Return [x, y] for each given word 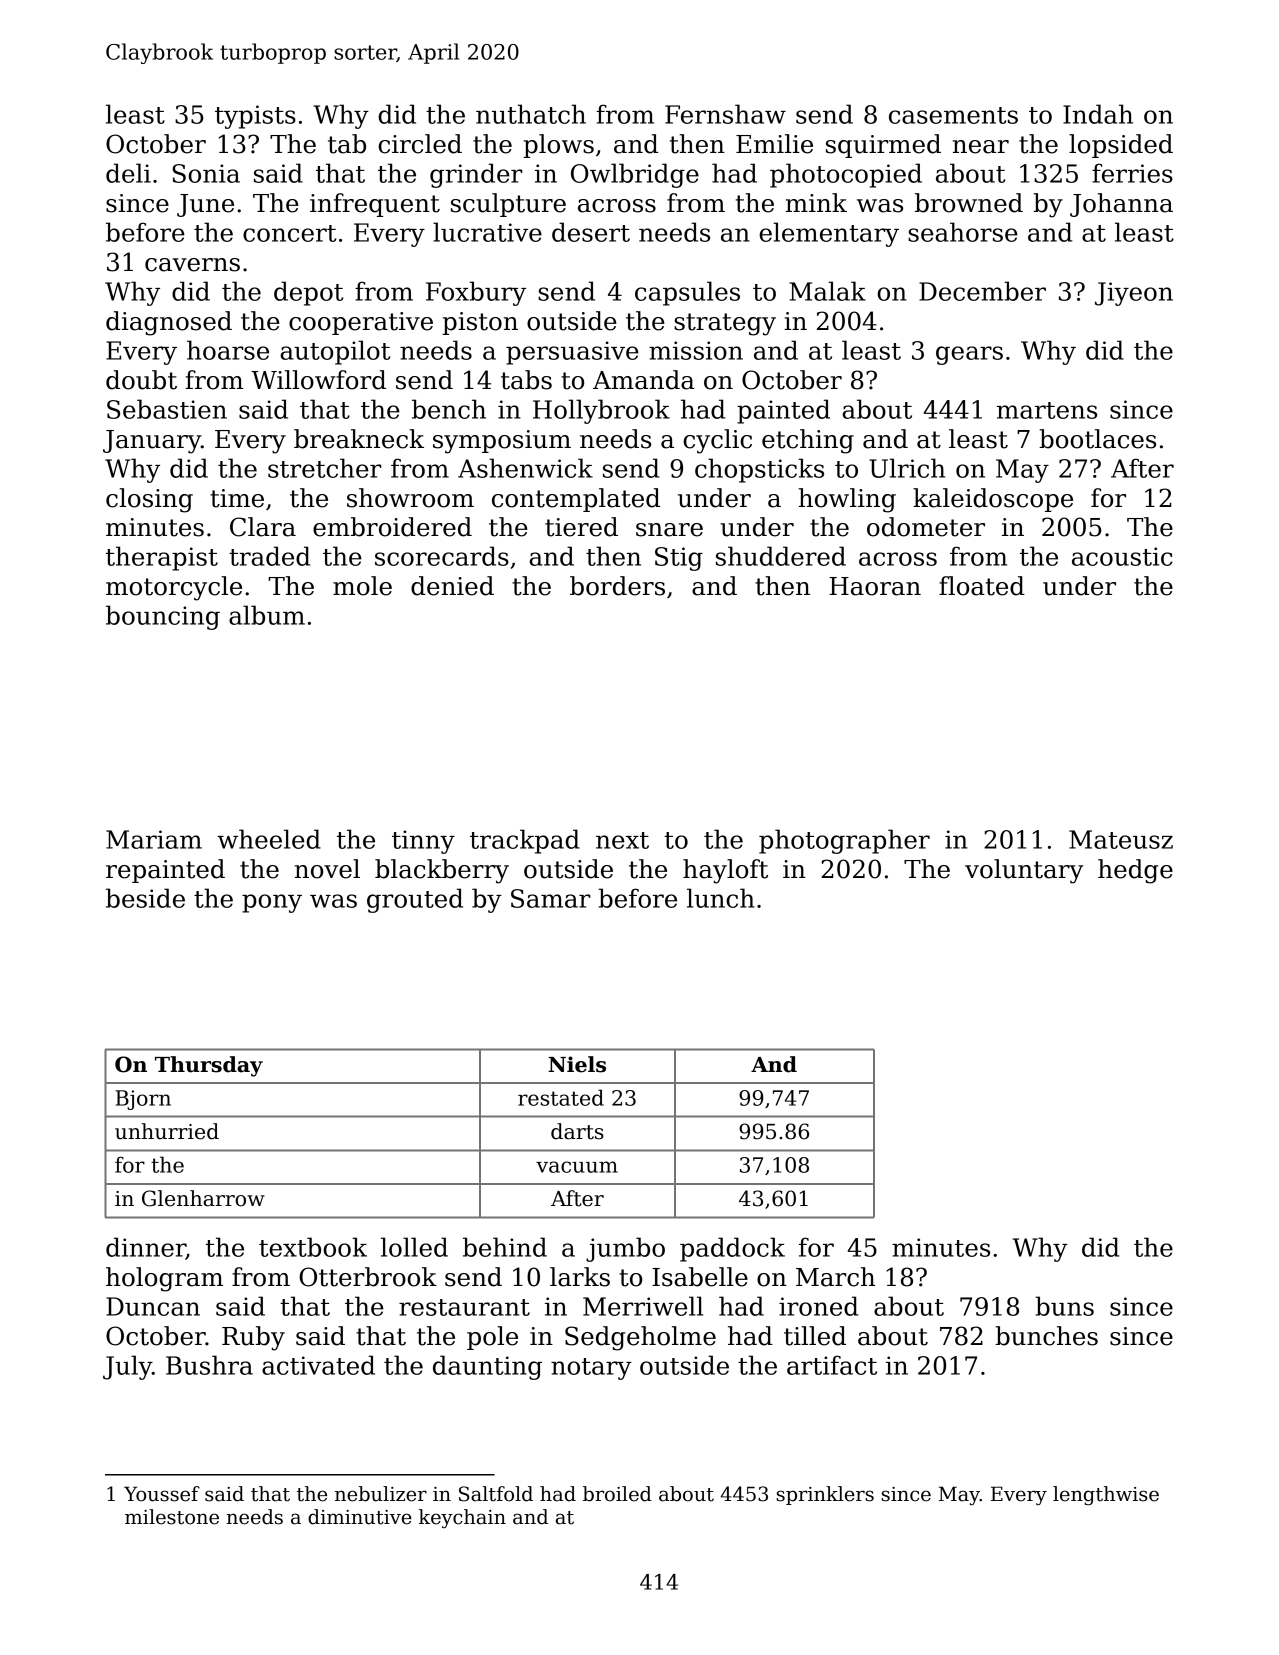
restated [561, 1097]
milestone [172, 1517]
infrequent [375, 205]
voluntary [1024, 871]
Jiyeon [1134, 294]
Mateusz [1121, 839]
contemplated [576, 500]
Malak [827, 291]
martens [1047, 410]
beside [145, 898]
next [622, 840]
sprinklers [825, 1495]
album [267, 615]
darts [577, 1131]
